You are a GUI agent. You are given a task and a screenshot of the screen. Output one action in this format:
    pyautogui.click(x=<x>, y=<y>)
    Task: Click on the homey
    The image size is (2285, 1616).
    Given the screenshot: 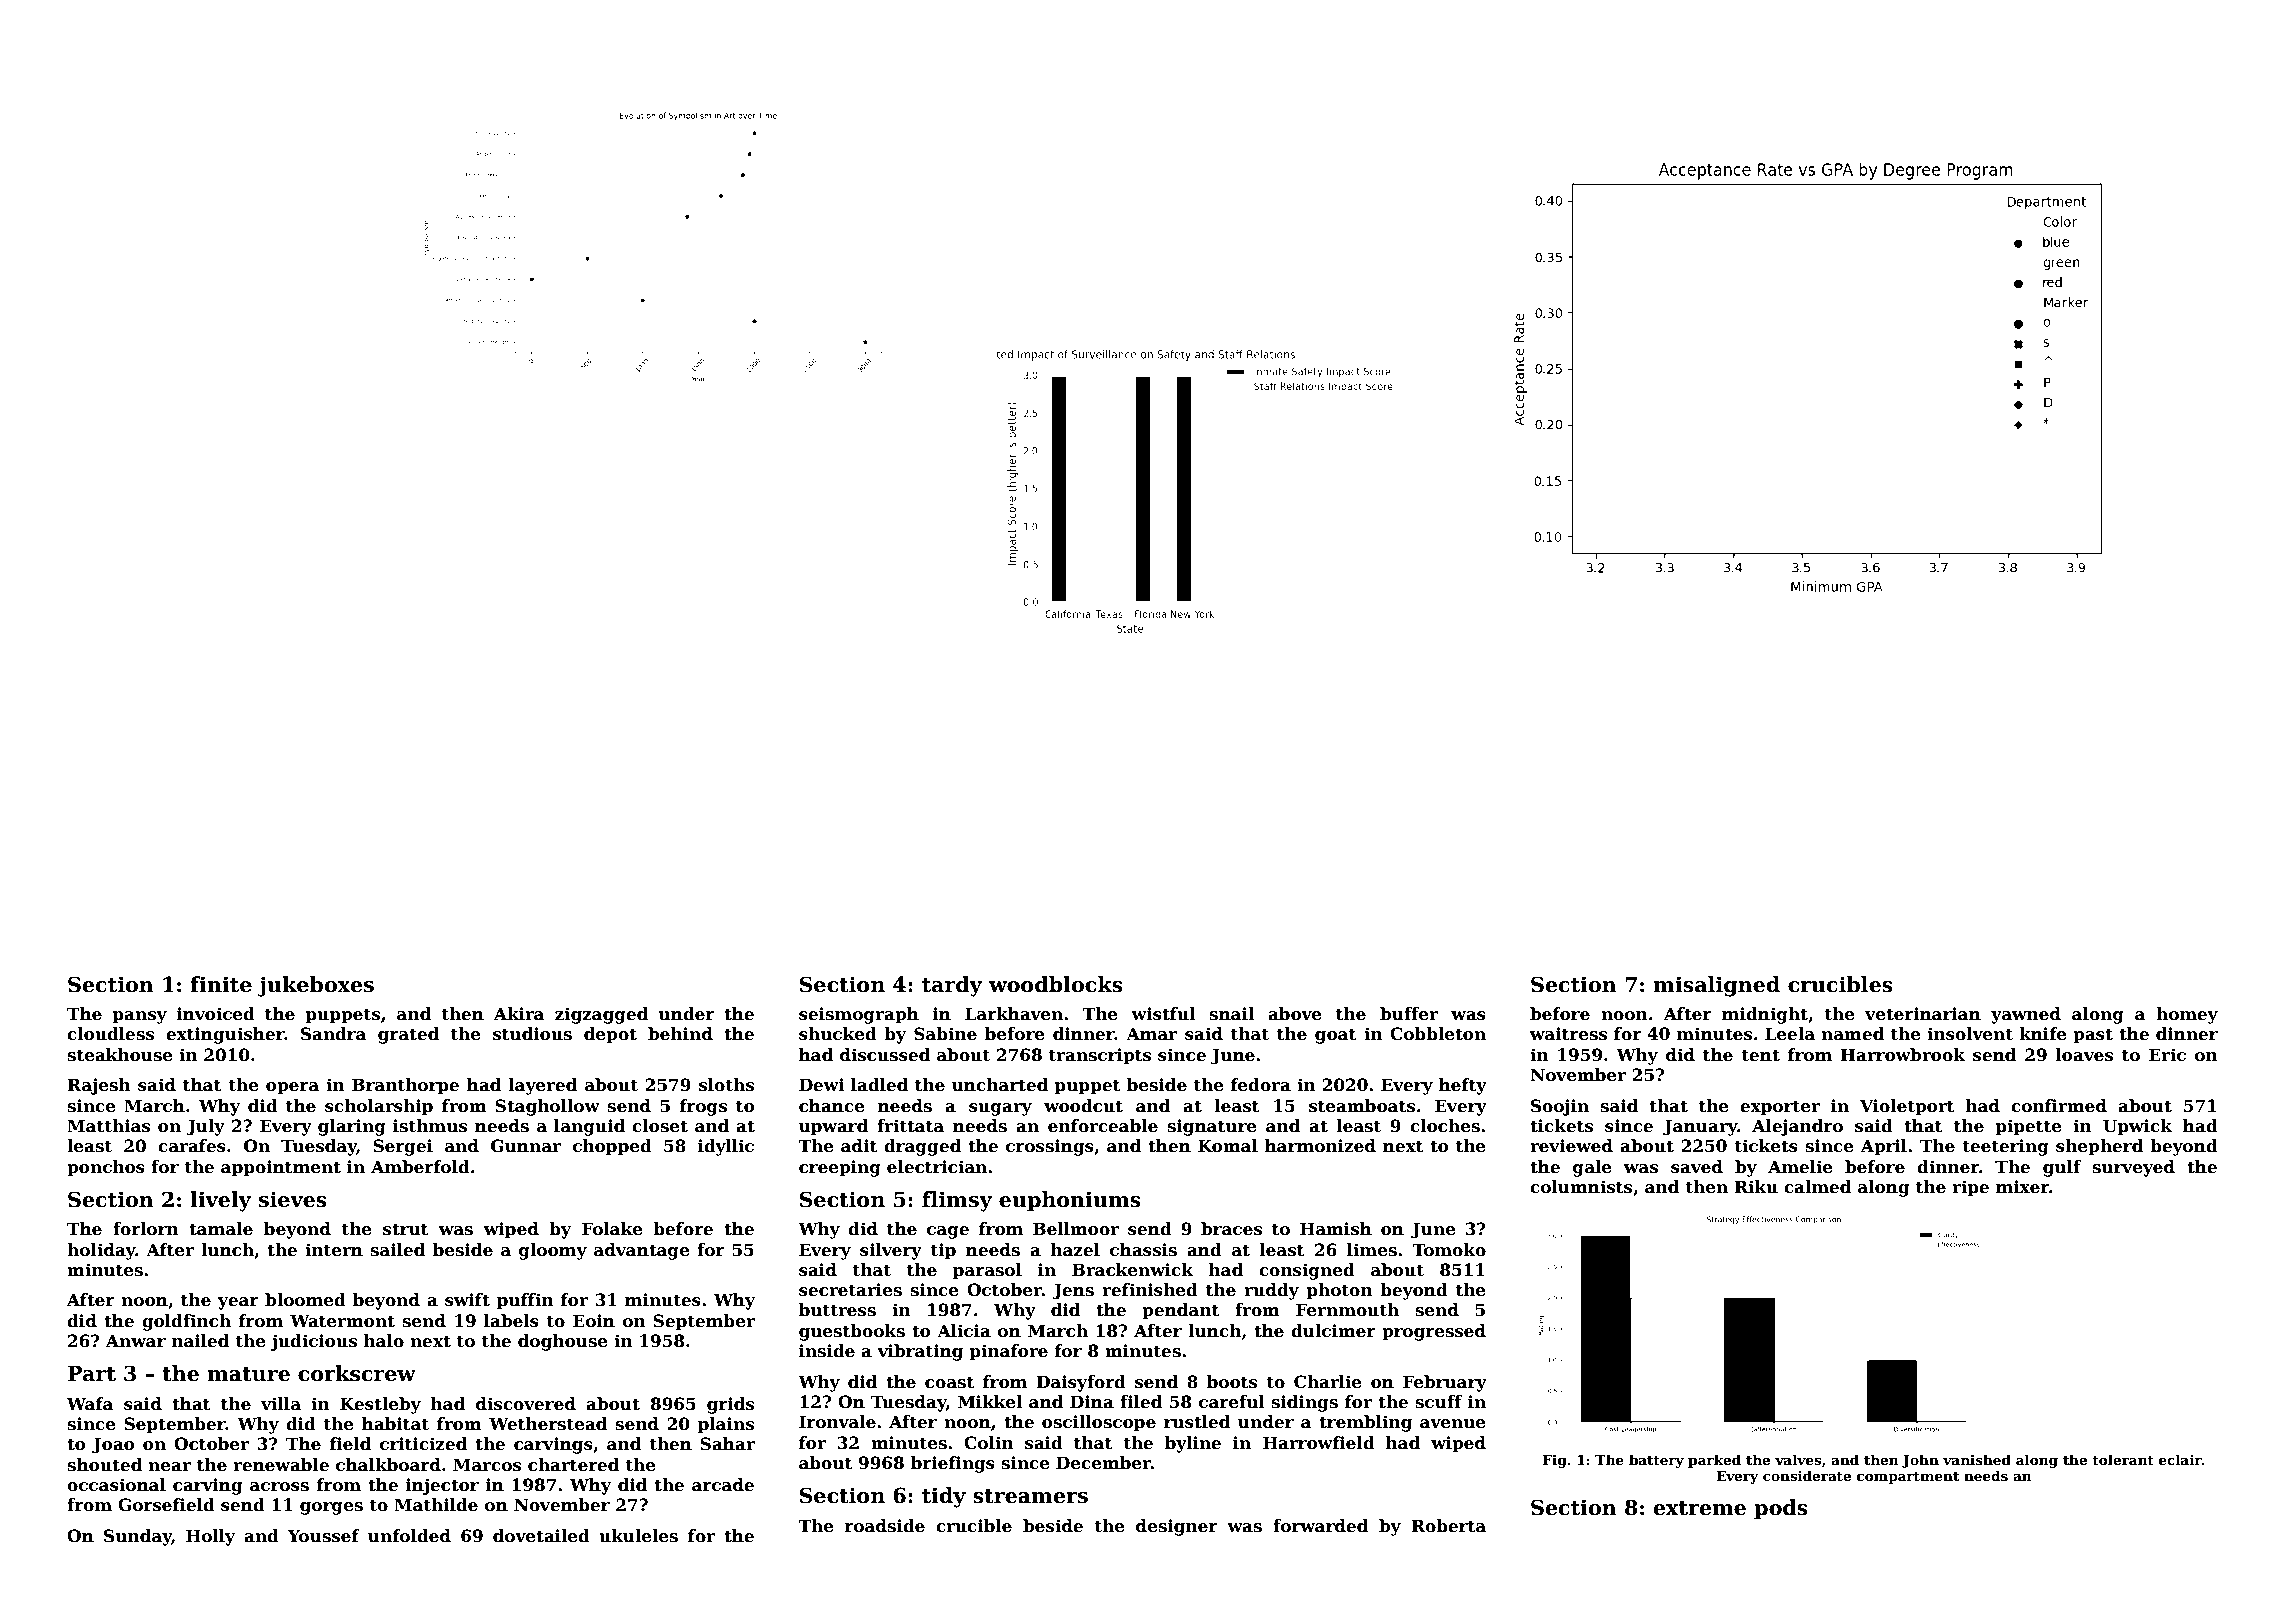 What is the action you would take?
    pyautogui.click(x=2187, y=1015)
